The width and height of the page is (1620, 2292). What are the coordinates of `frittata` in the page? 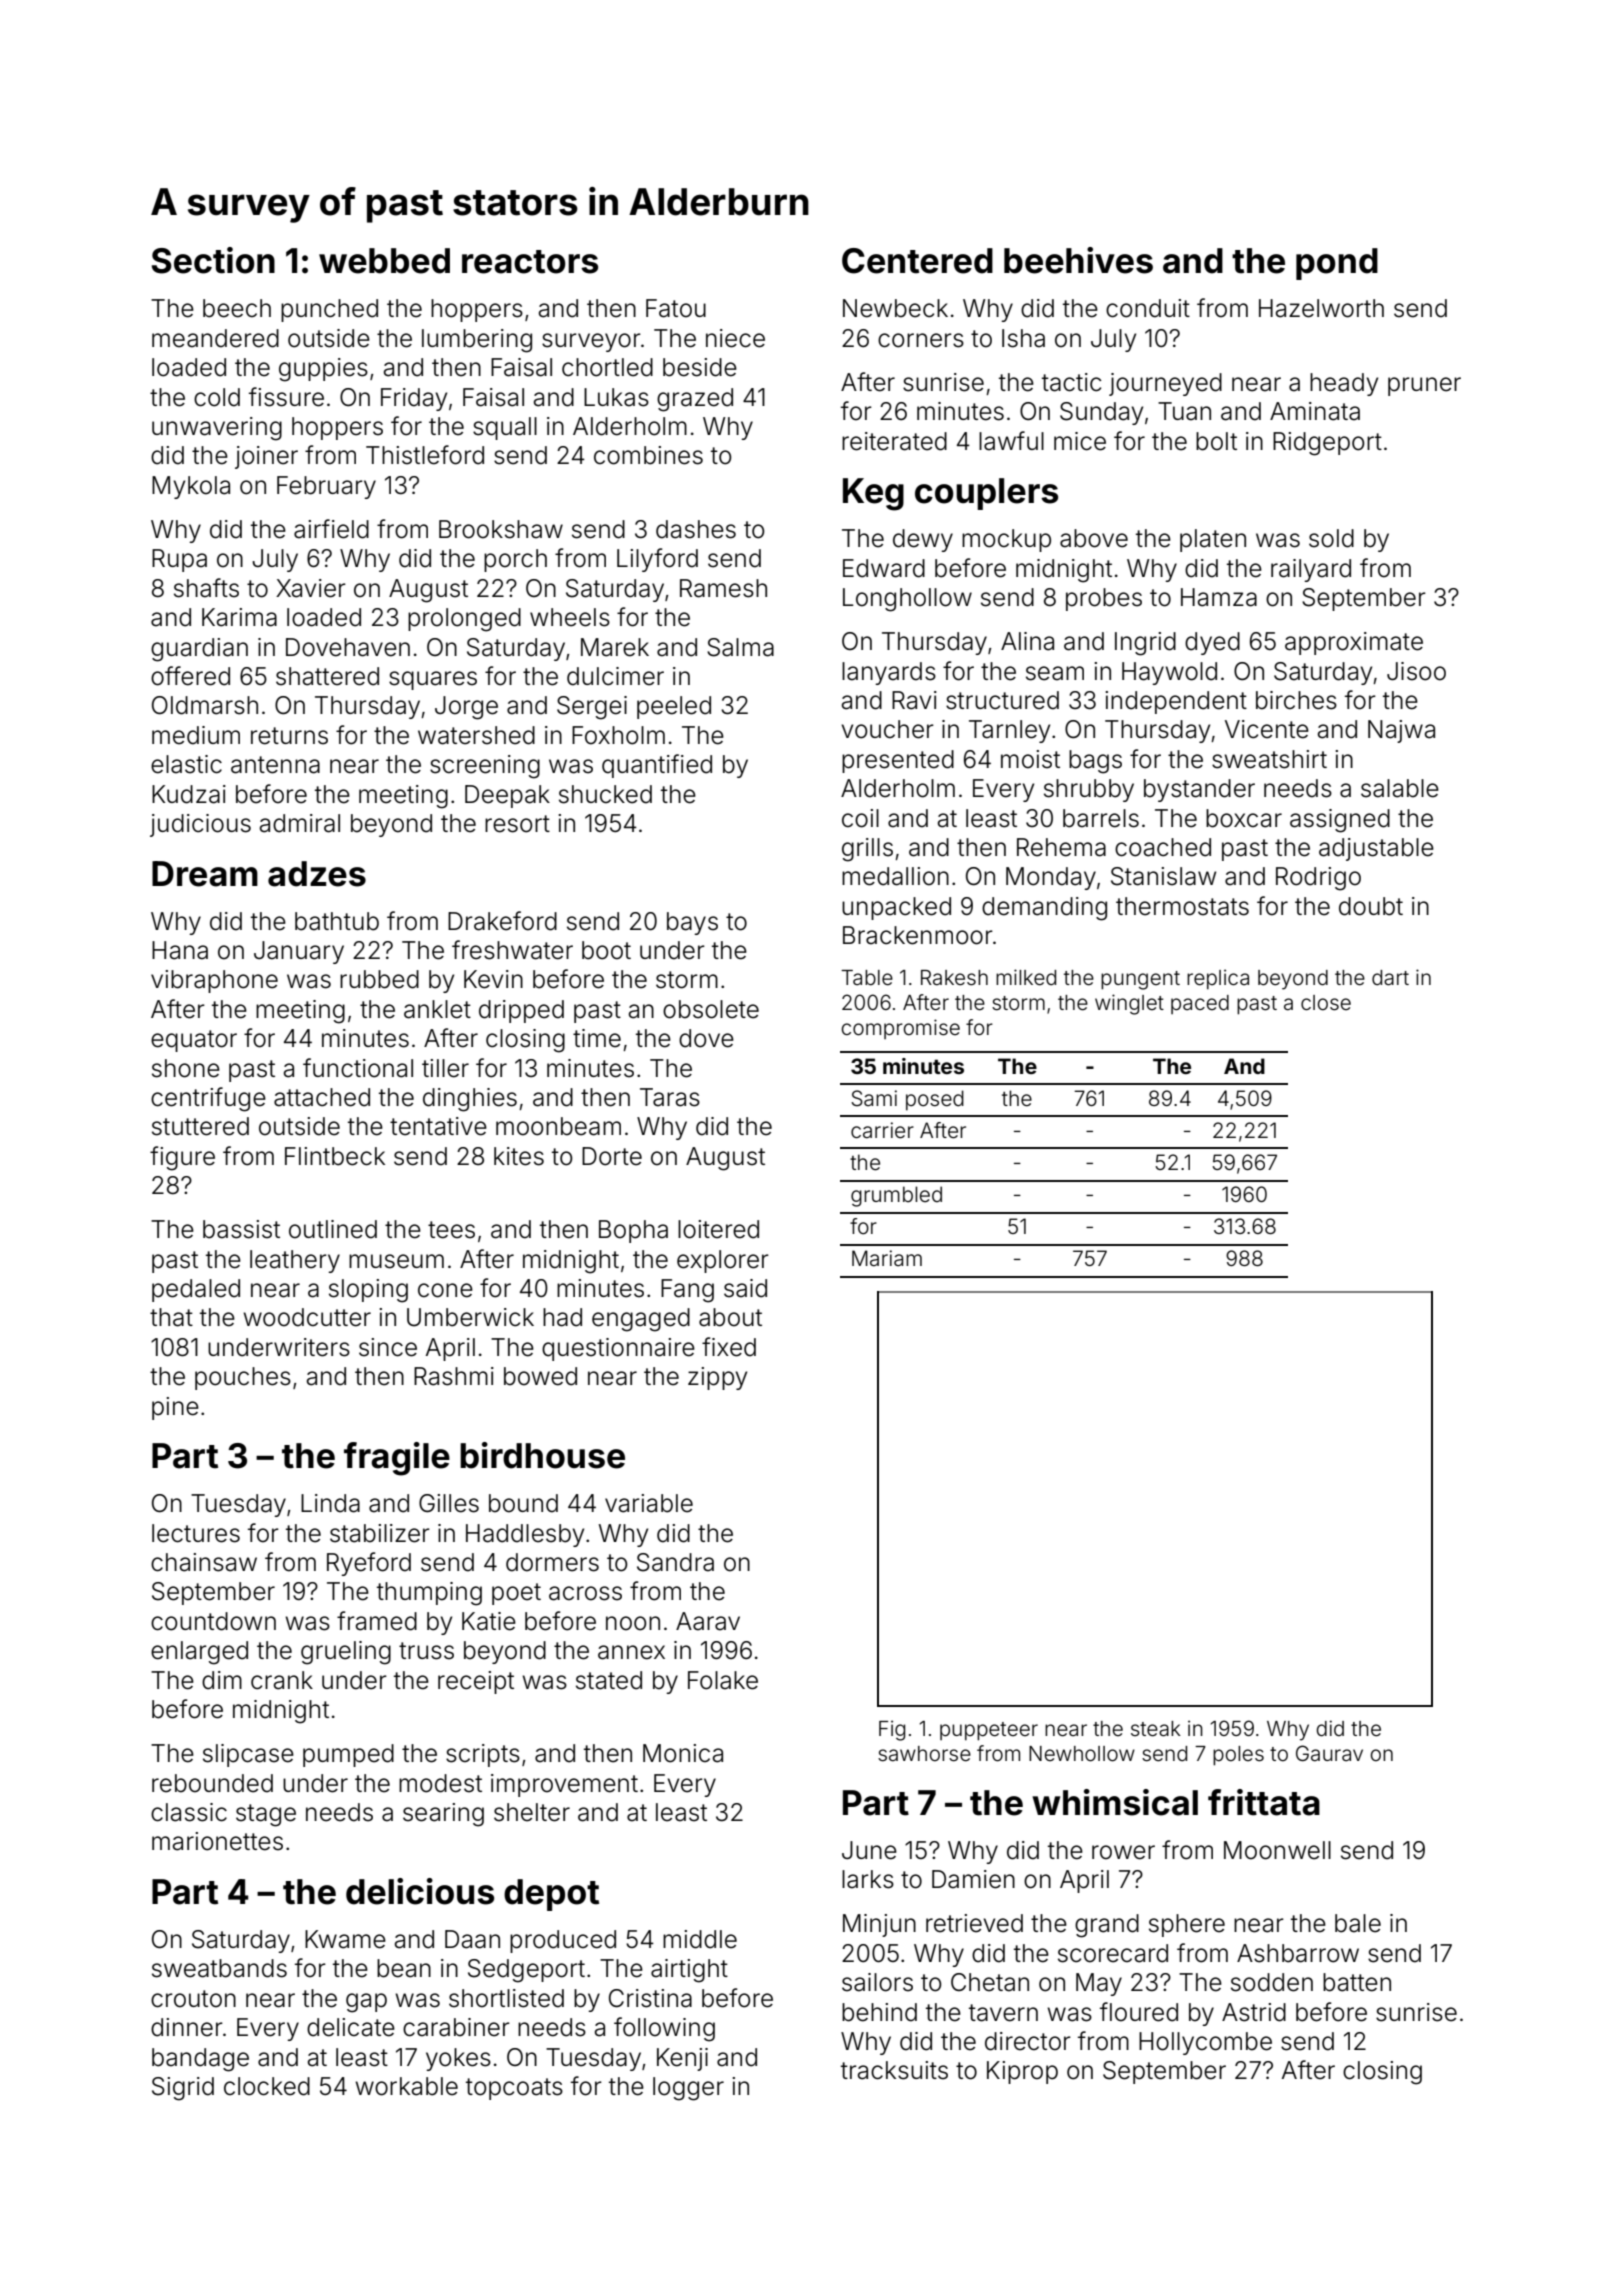 It's located at (1264, 1802).
